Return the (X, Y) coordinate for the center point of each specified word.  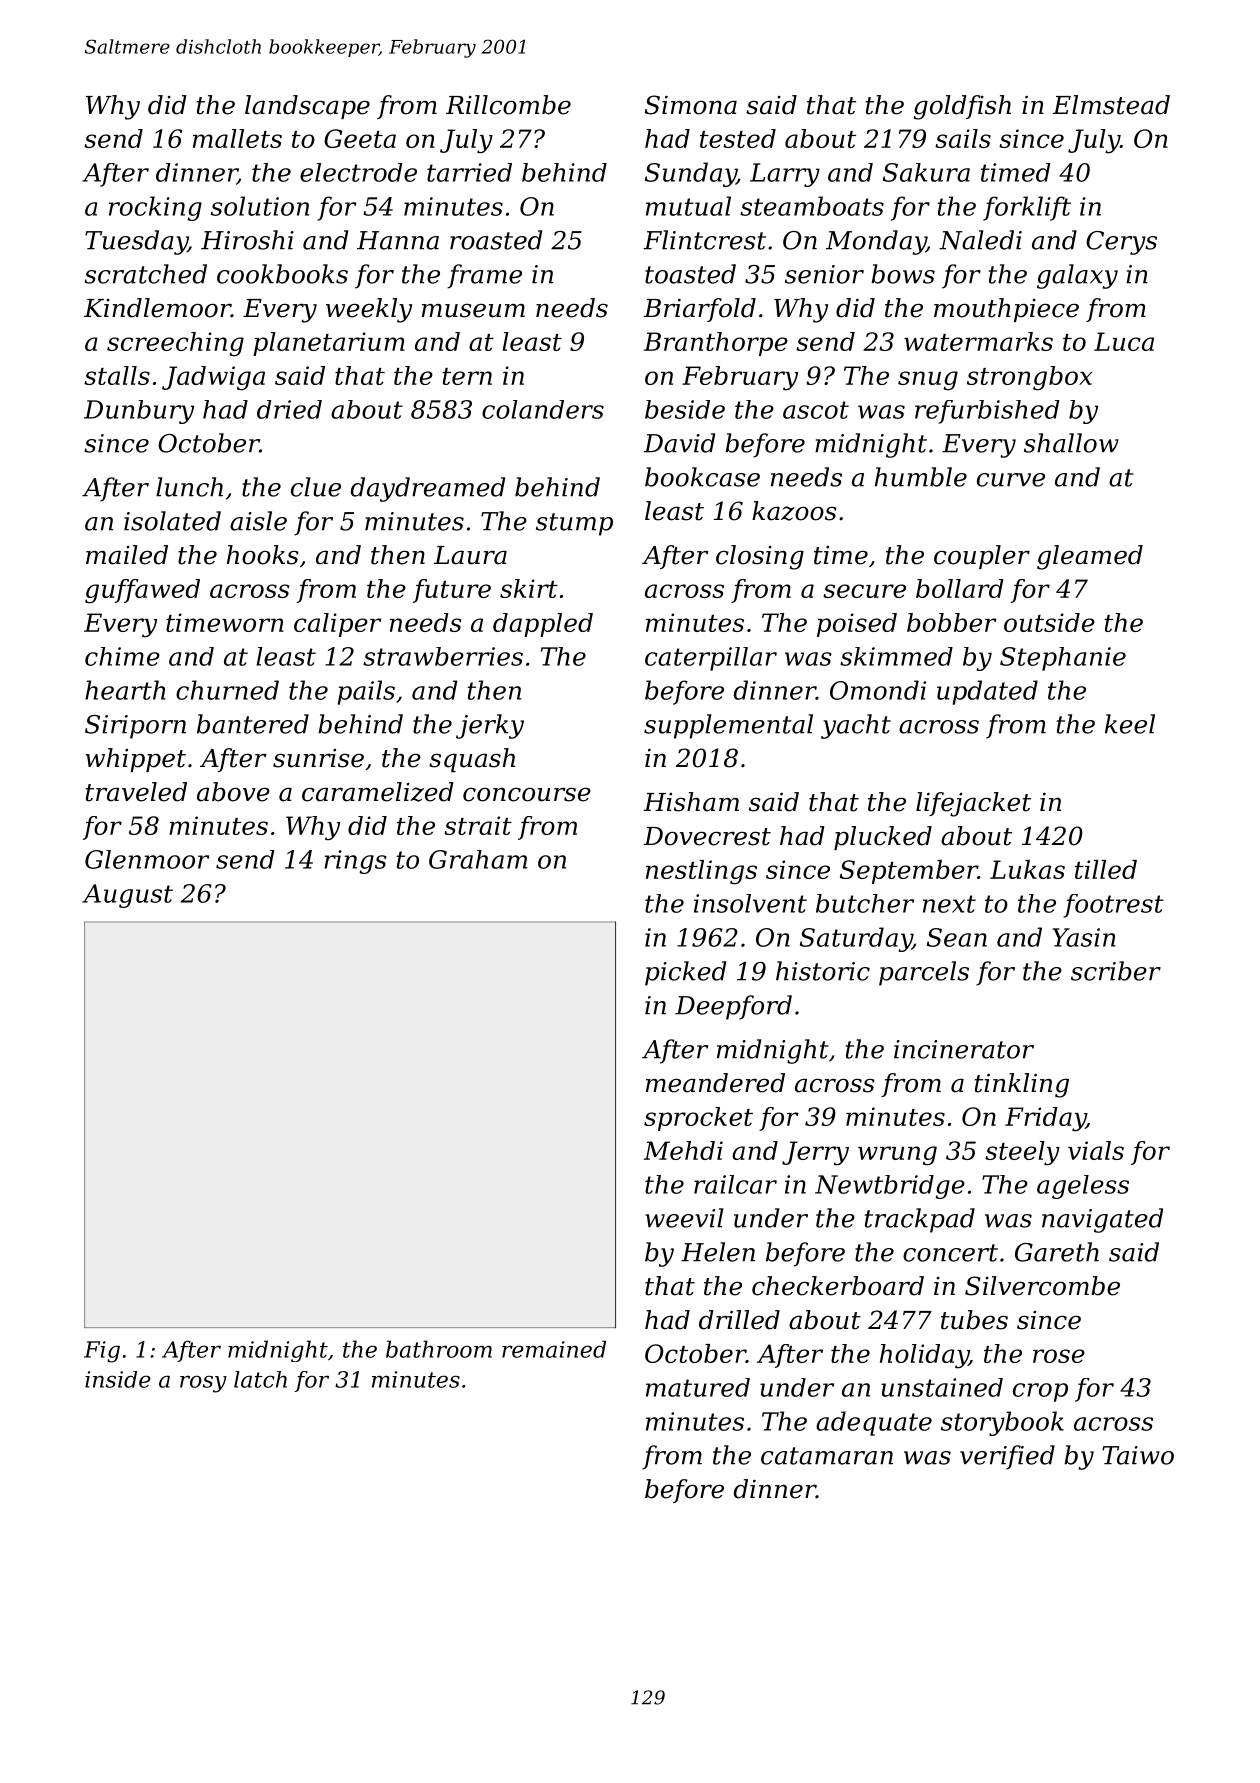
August (127, 896)
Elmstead (1111, 105)
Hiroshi (247, 240)
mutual (688, 206)
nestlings (701, 872)
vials (1096, 1150)
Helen (718, 1252)
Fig (102, 1352)
